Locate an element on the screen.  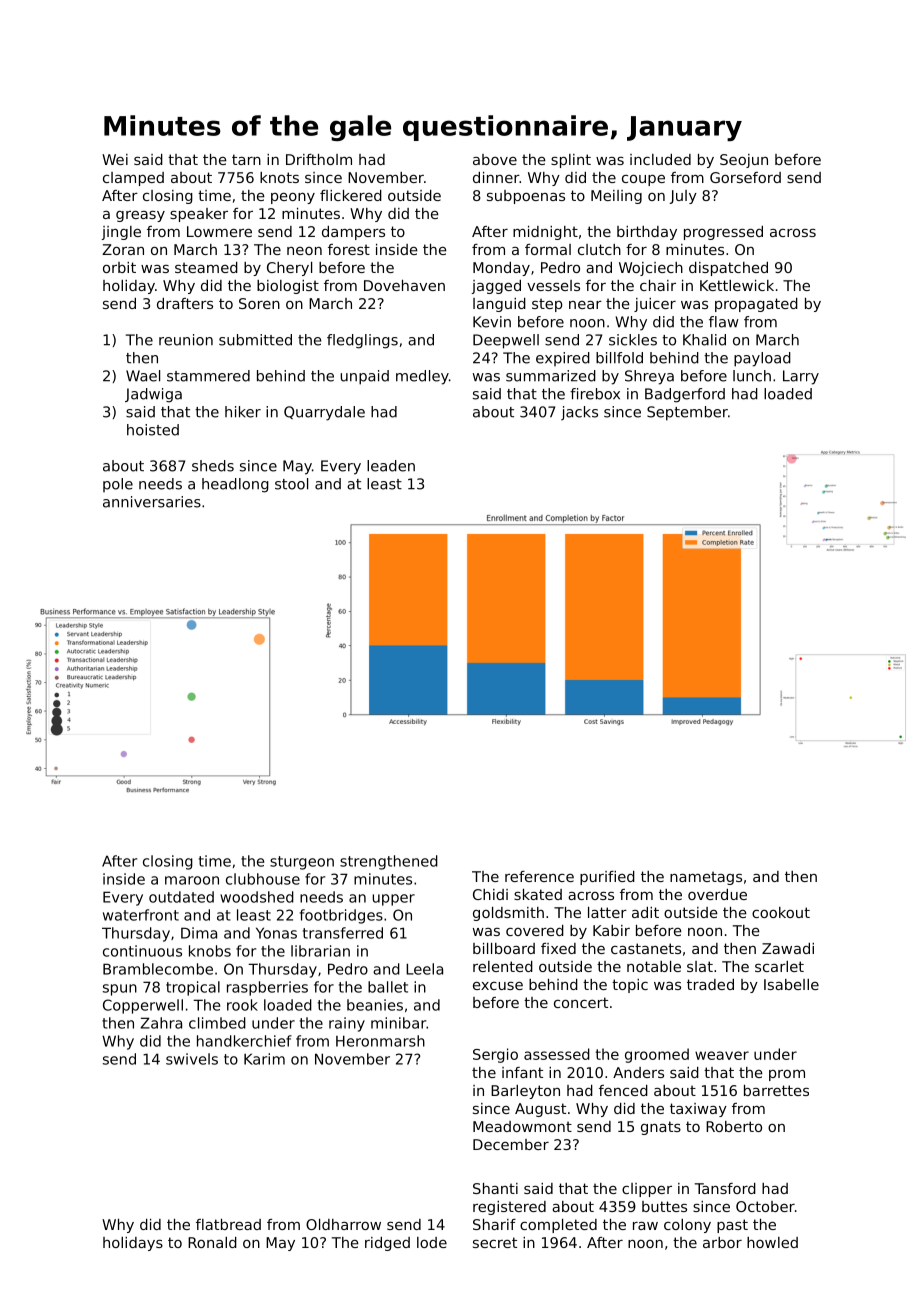
sturgeon is located at coordinates (302, 863).
